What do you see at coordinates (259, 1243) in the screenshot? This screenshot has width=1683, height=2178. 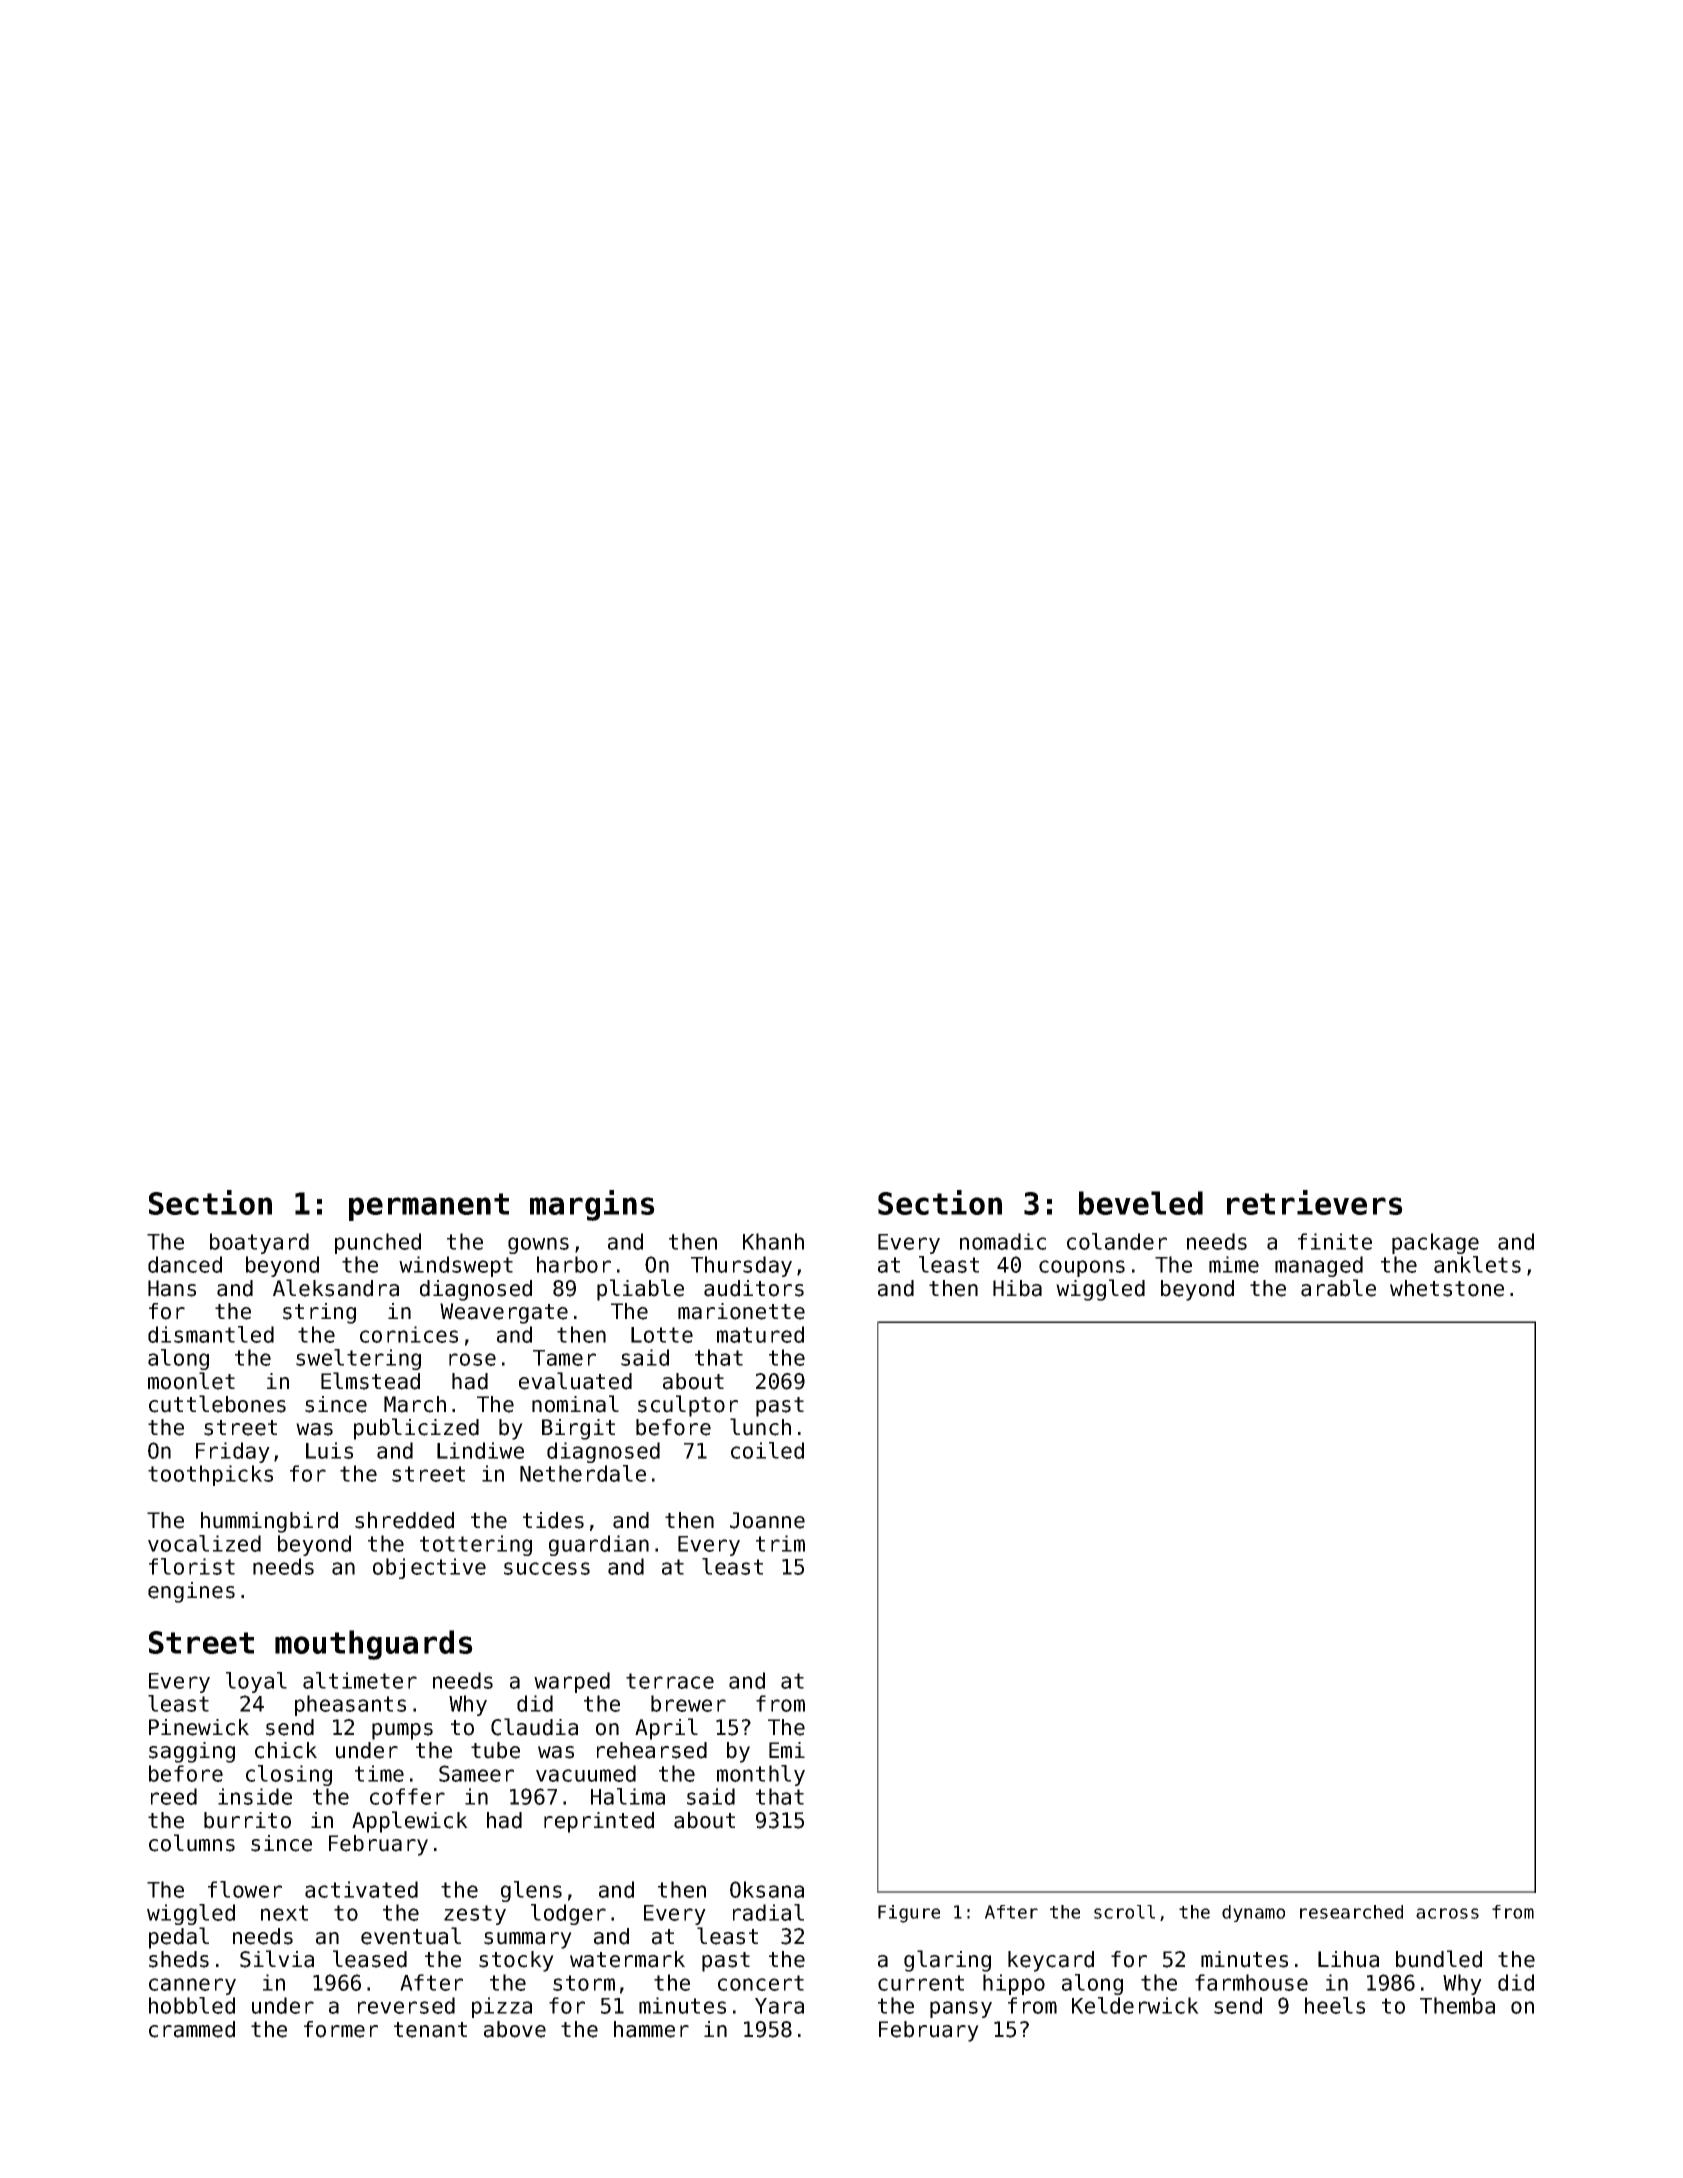 I see `boatyard` at bounding box center [259, 1243].
